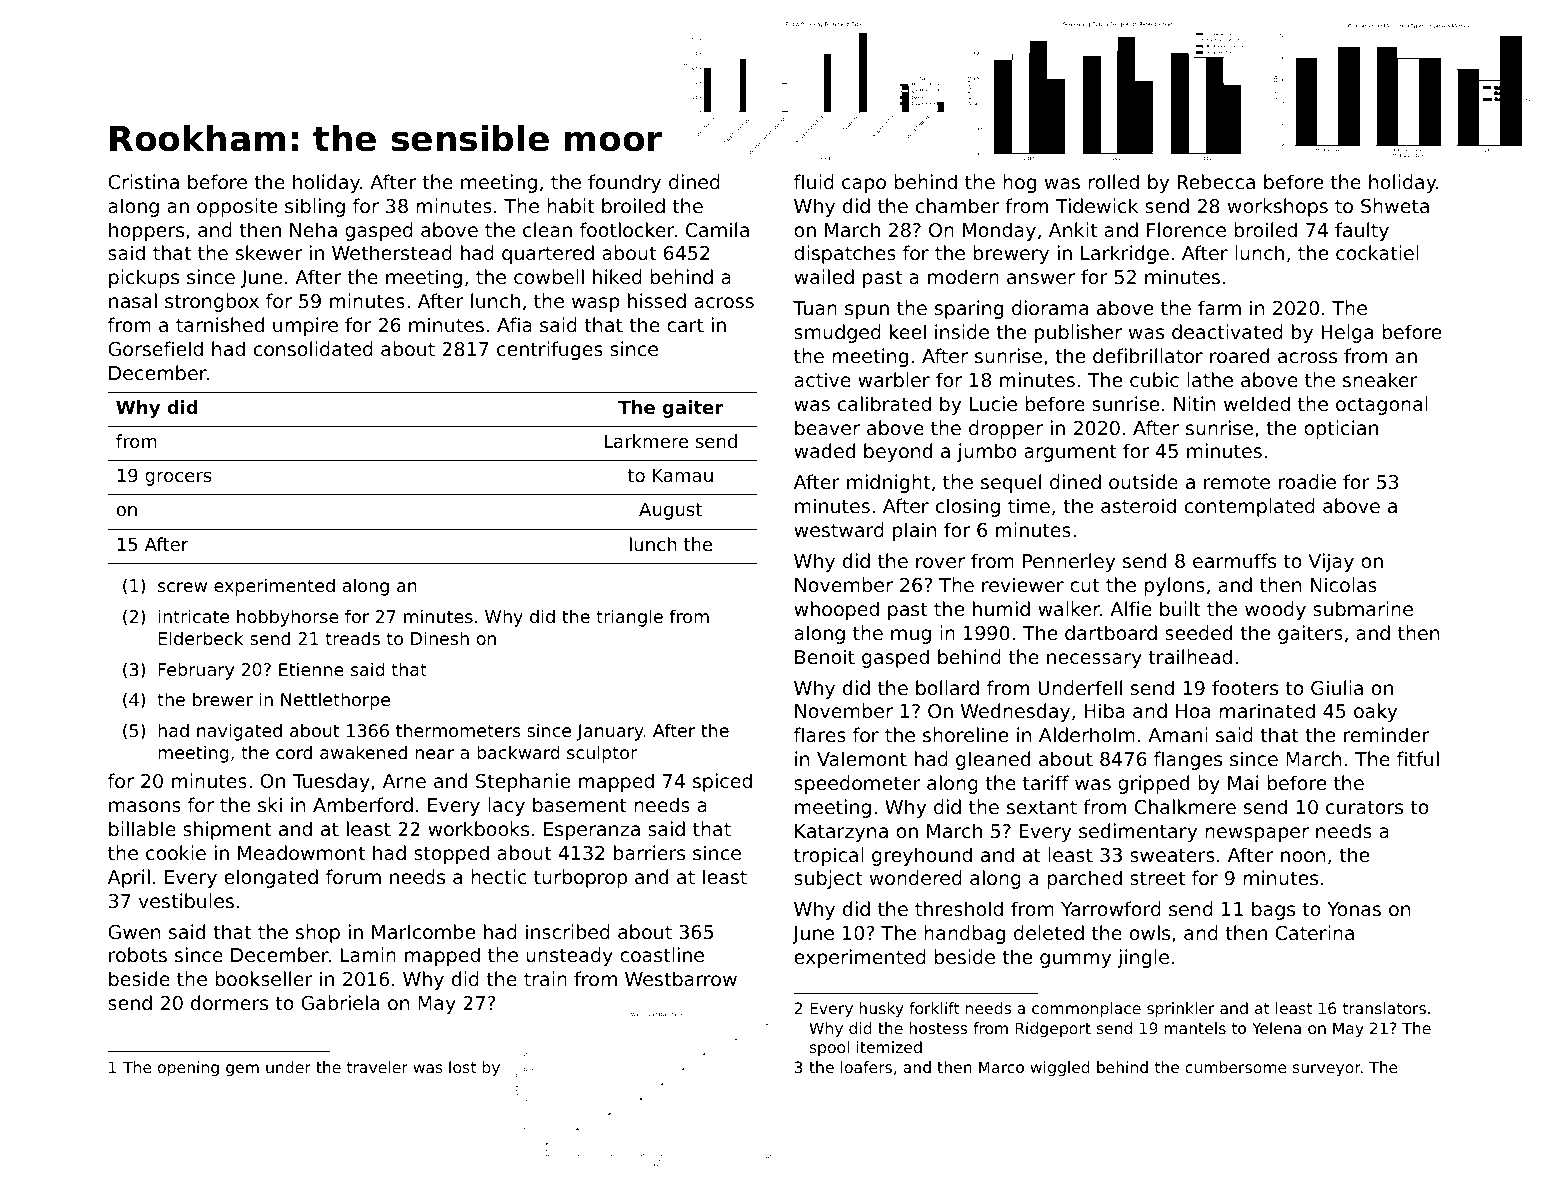  What do you see at coordinates (1239, 355) in the screenshot?
I see `roared` at bounding box center [1239, 355].
